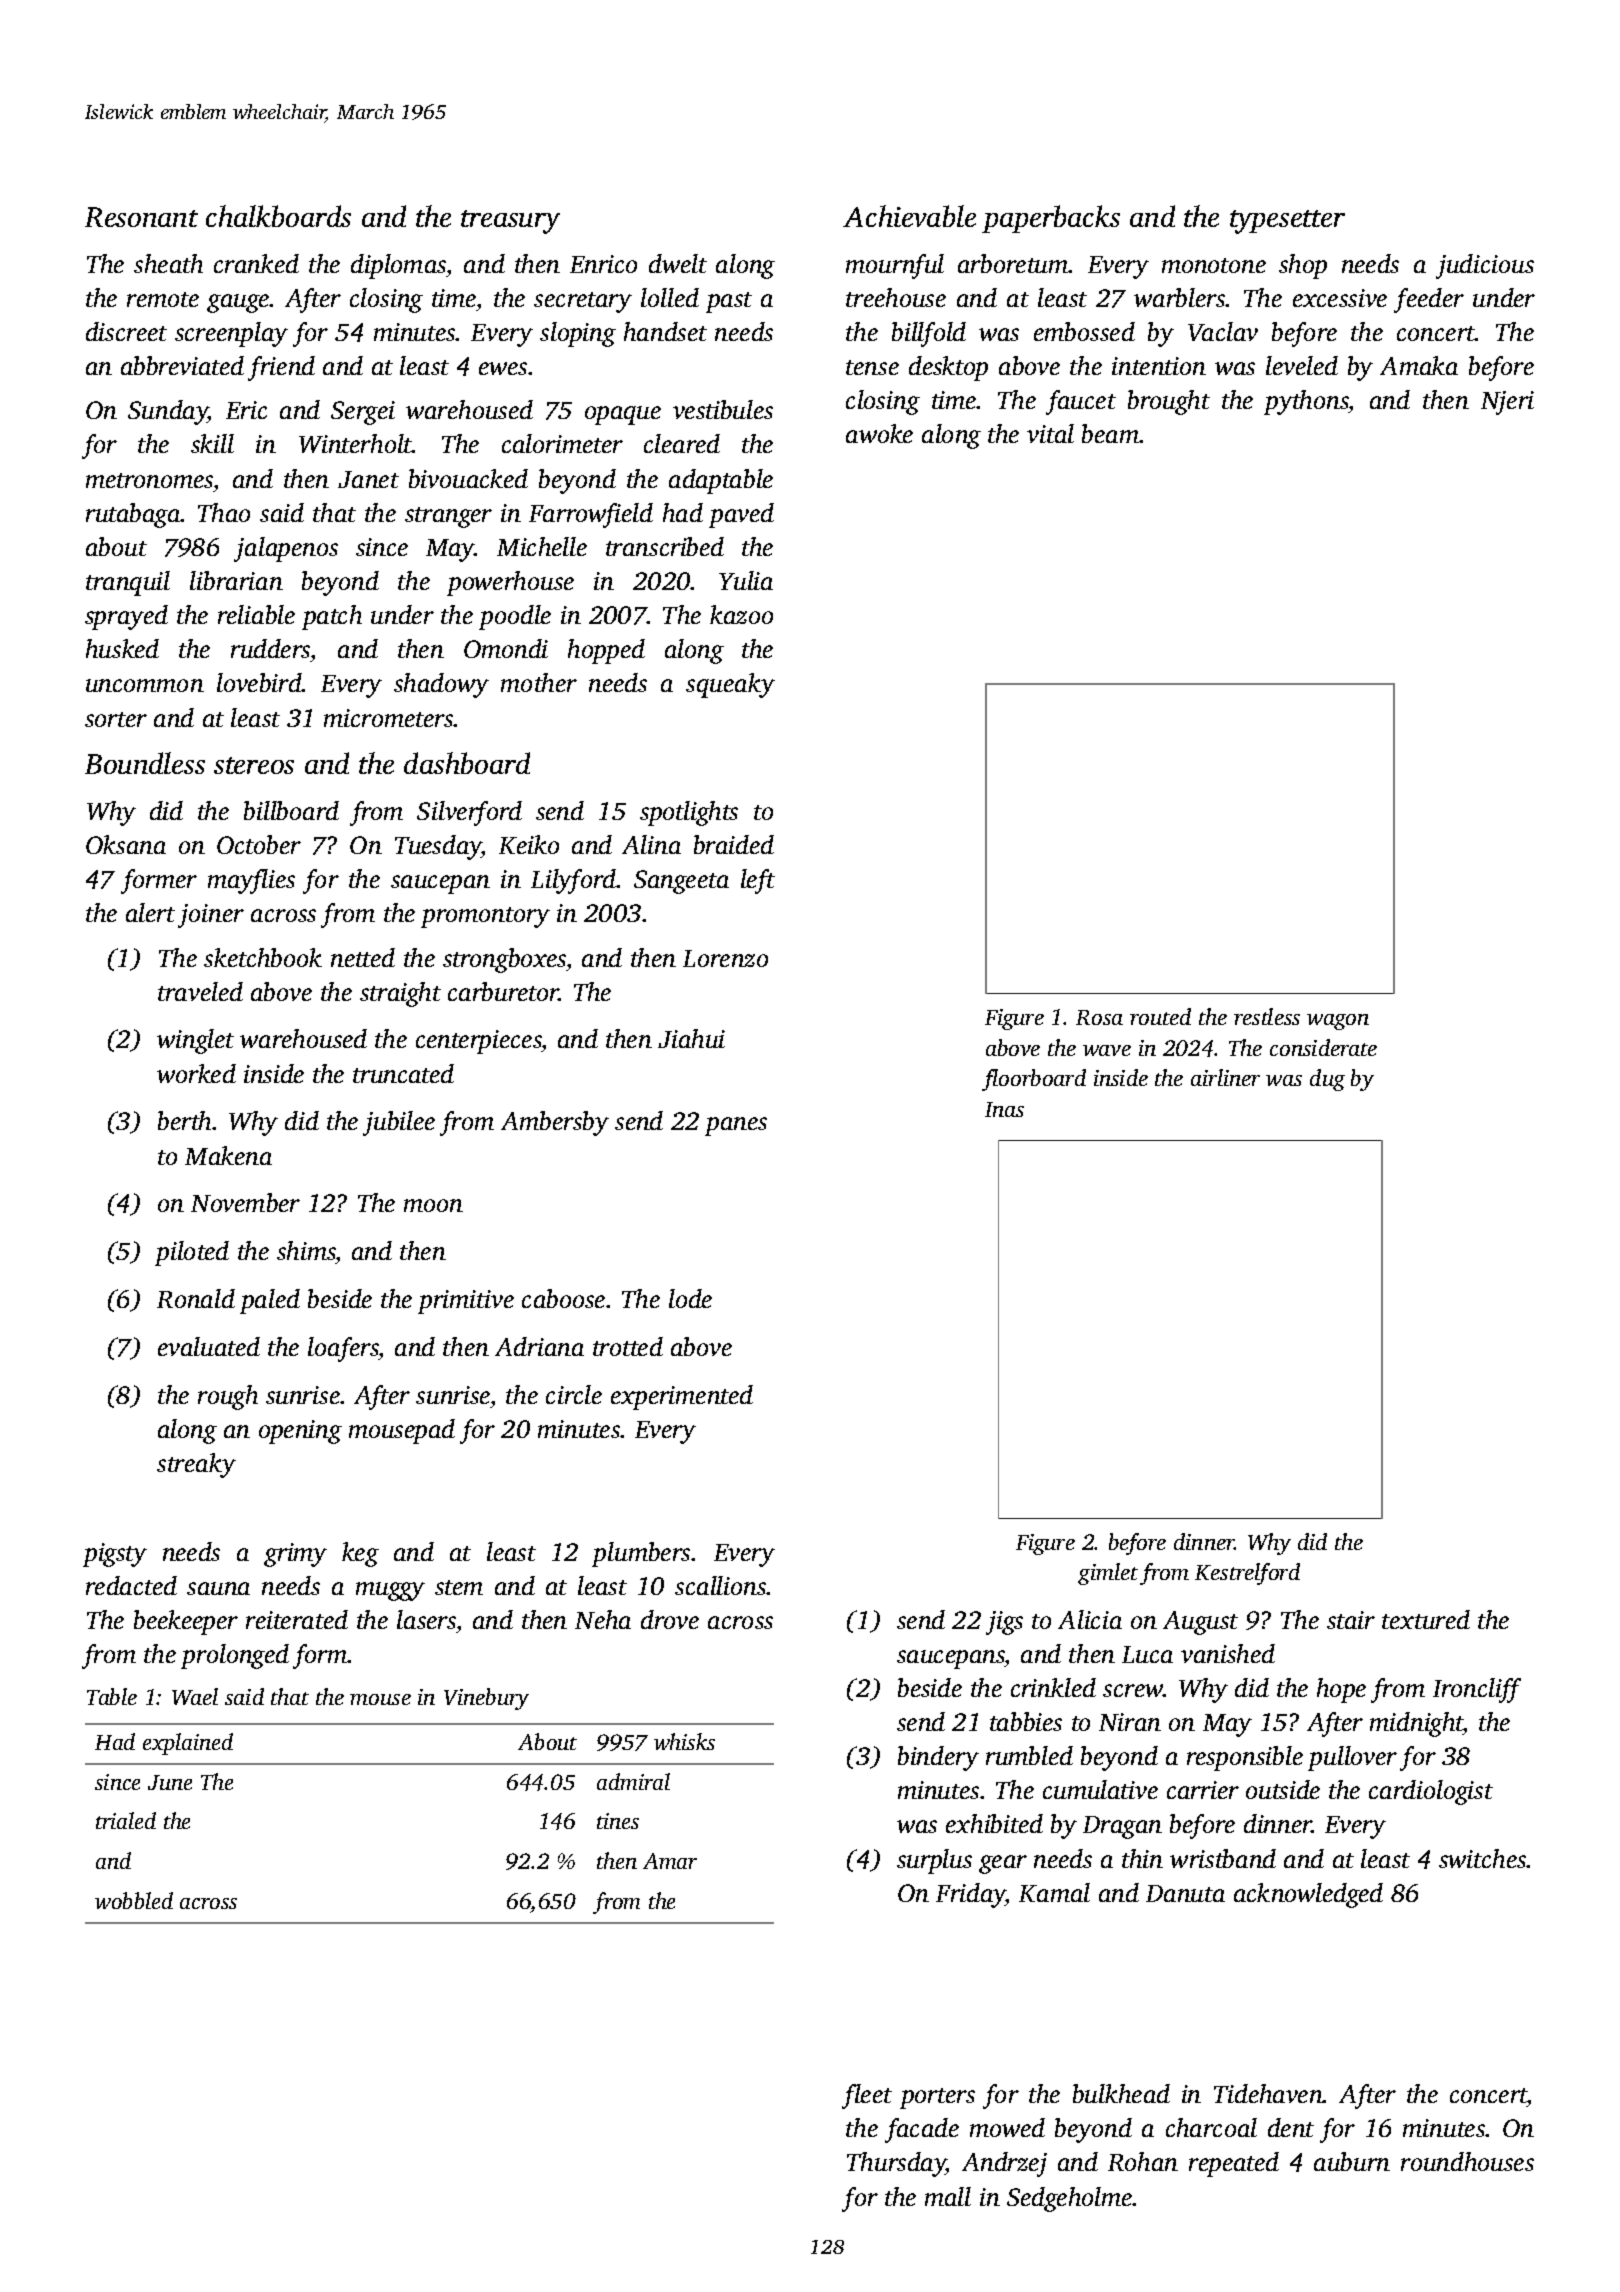 The image size is (1620, 2292). I want to click on cardiologist, so click(1431, 1792).
